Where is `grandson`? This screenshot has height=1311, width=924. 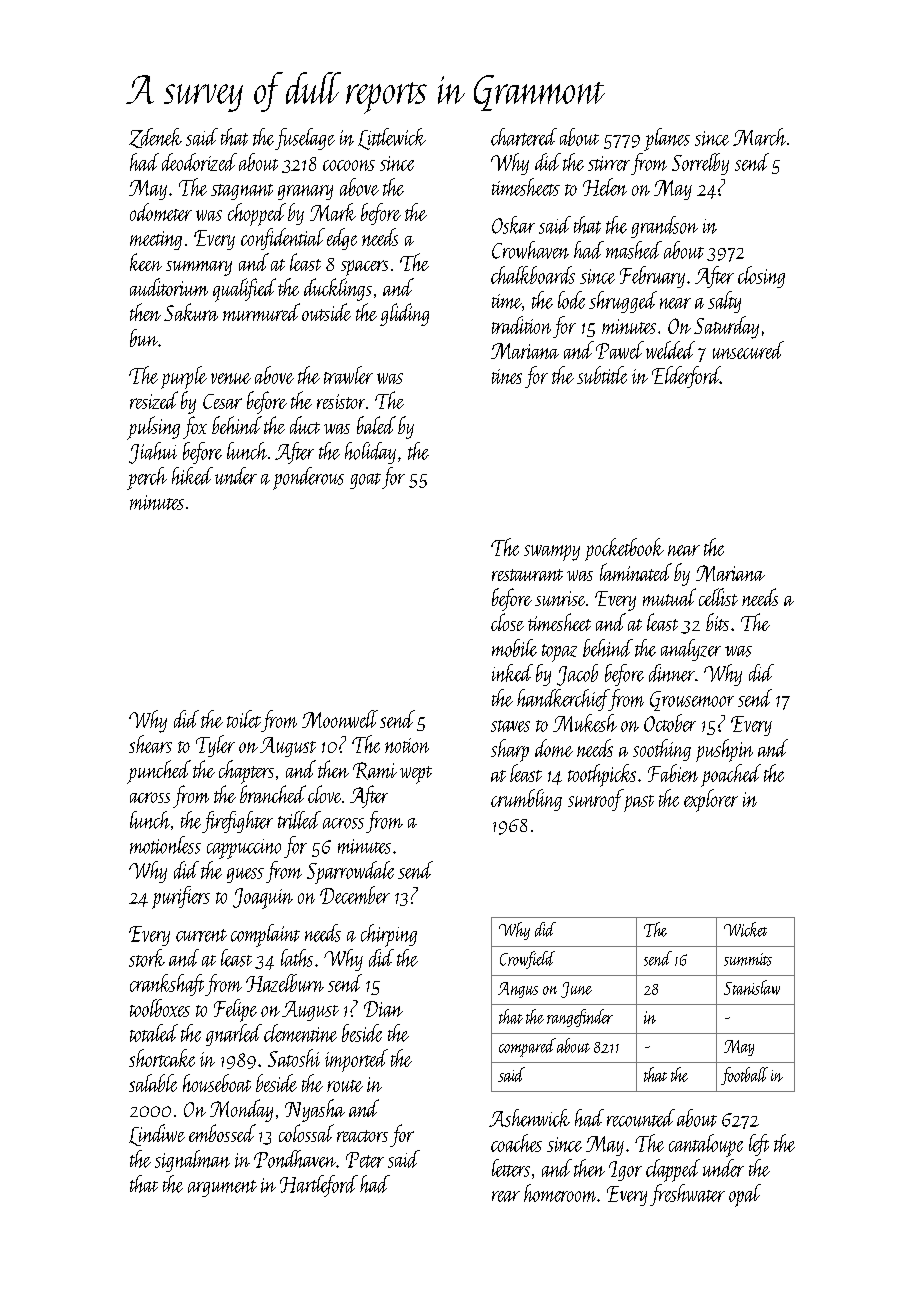
grandson is located at coordinates (664, 227).
